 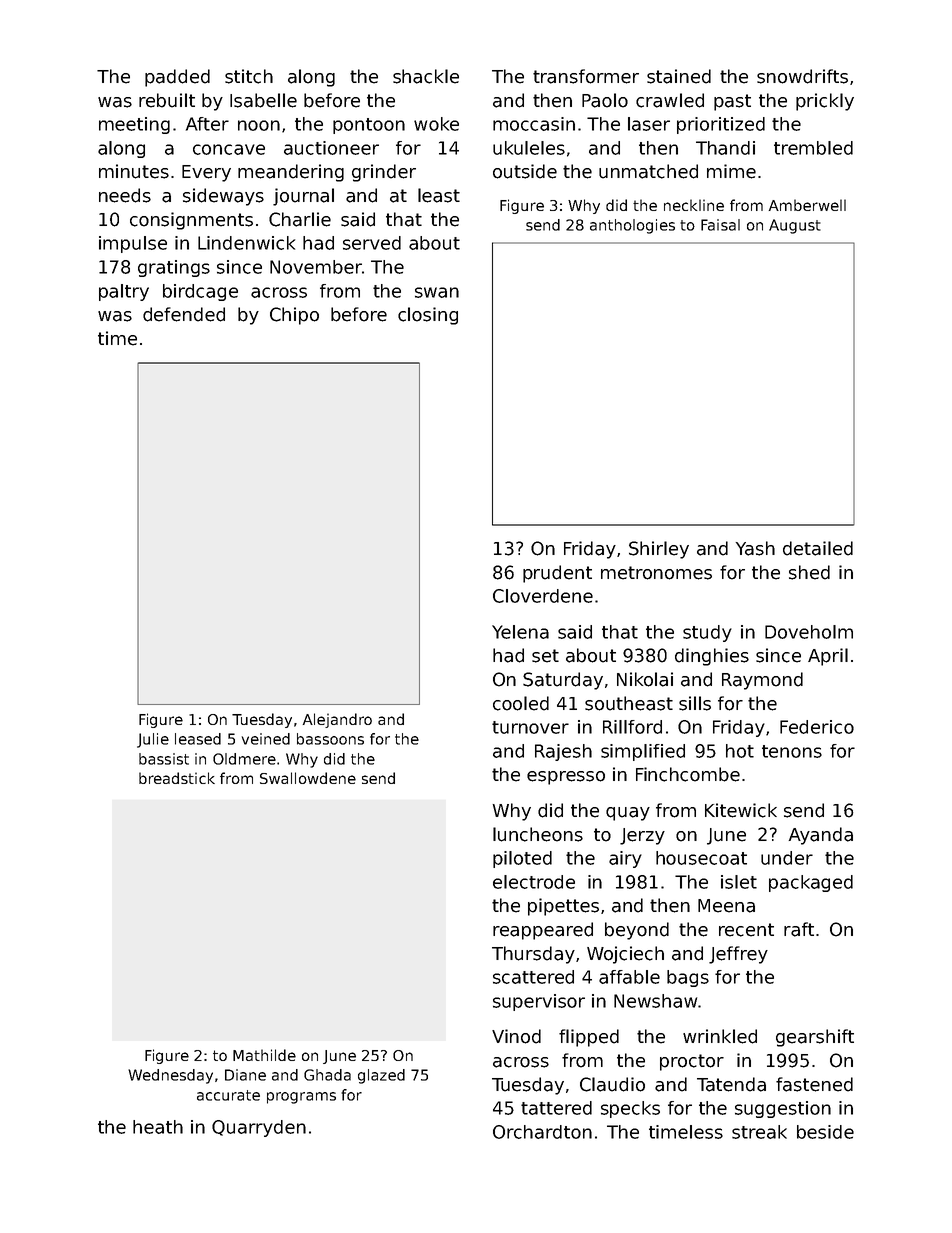 I want to click on Wednesday, so click(x=170, y=1076).
